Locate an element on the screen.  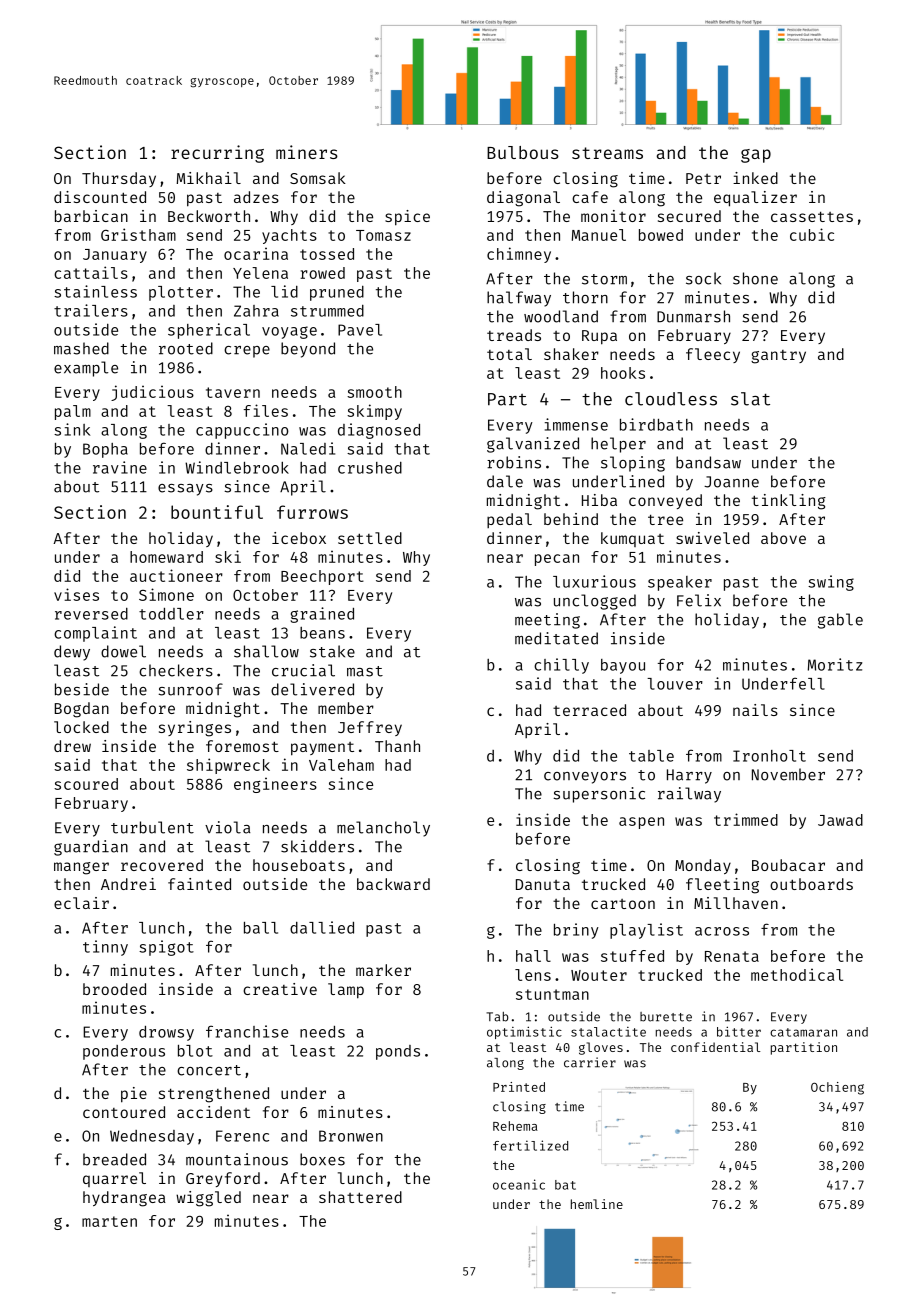
Bulbous is located at coordinates (523, 152).
